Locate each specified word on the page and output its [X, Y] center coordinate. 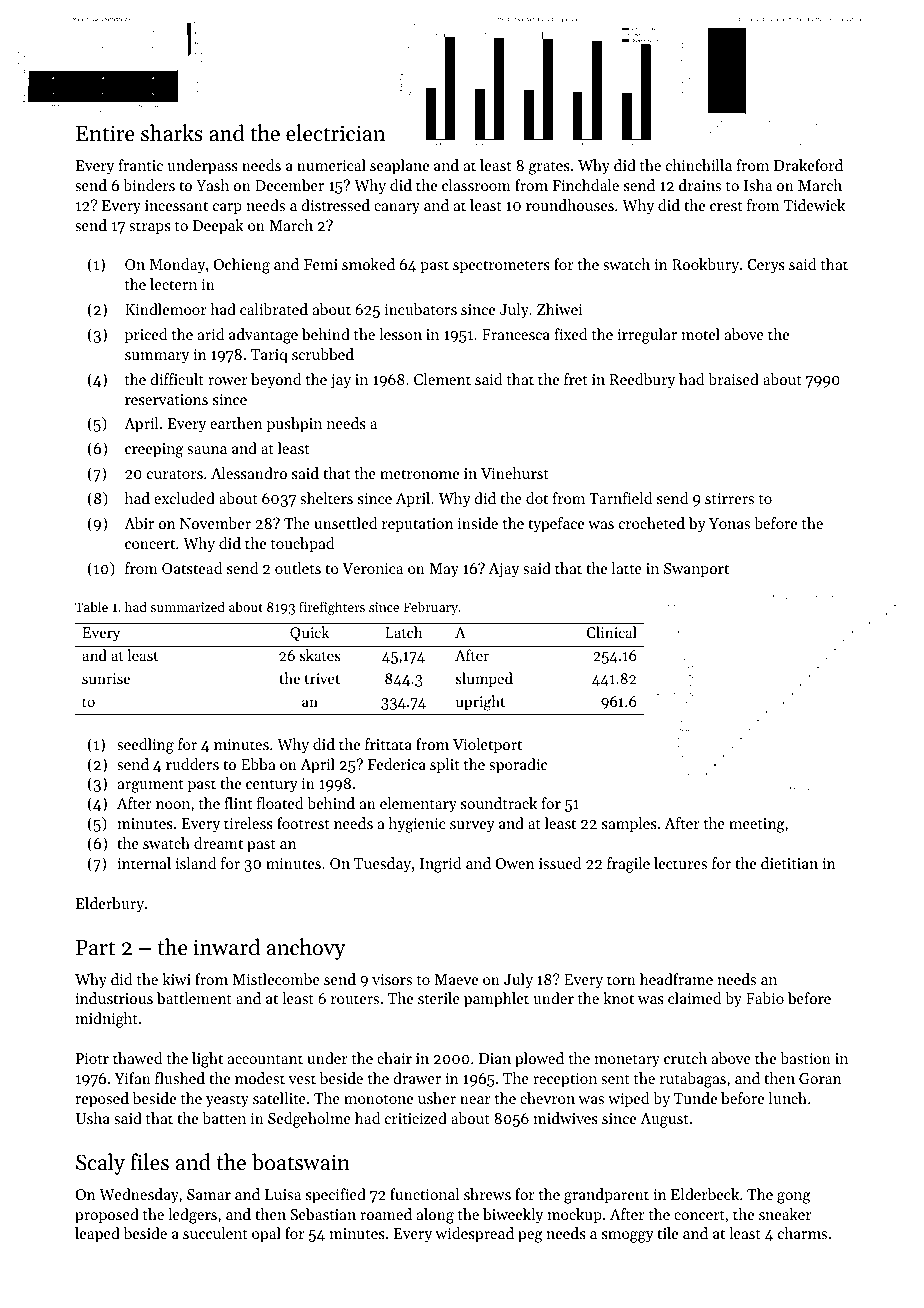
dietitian [789, 863]
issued [560, 863]
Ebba [258, 764]
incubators [421, 309]
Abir [139, 523]
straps [150, 227]
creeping [154, 450]
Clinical [612, 632]
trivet [322, 678]
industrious [114, 998]
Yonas [729, 523]
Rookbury [705, 266]
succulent [215, 1233]
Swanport [696, 570]
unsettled [345, 523]
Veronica [372, 568]
